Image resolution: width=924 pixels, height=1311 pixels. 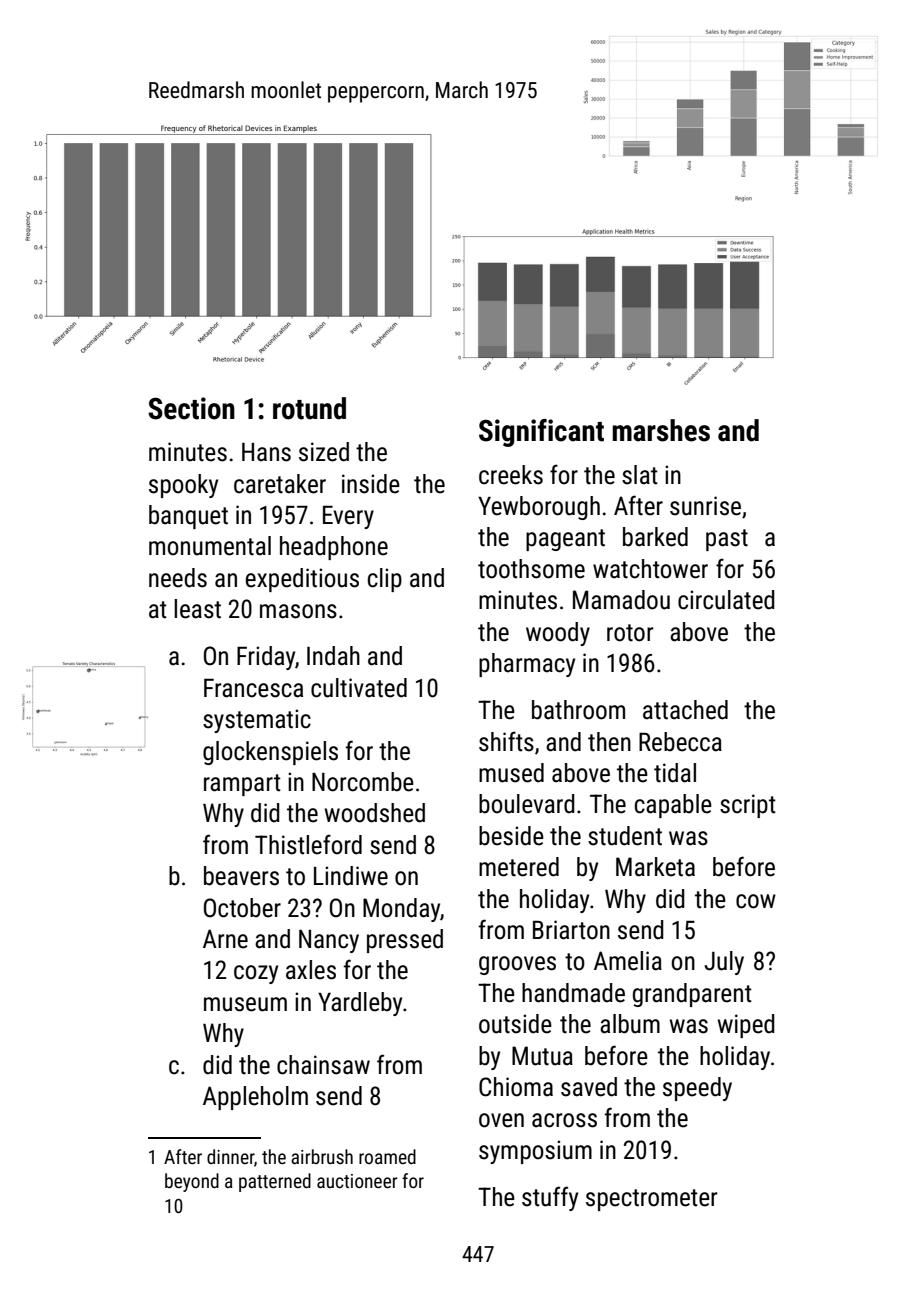 I want to click on grooves, so click(x=517, y=965).
